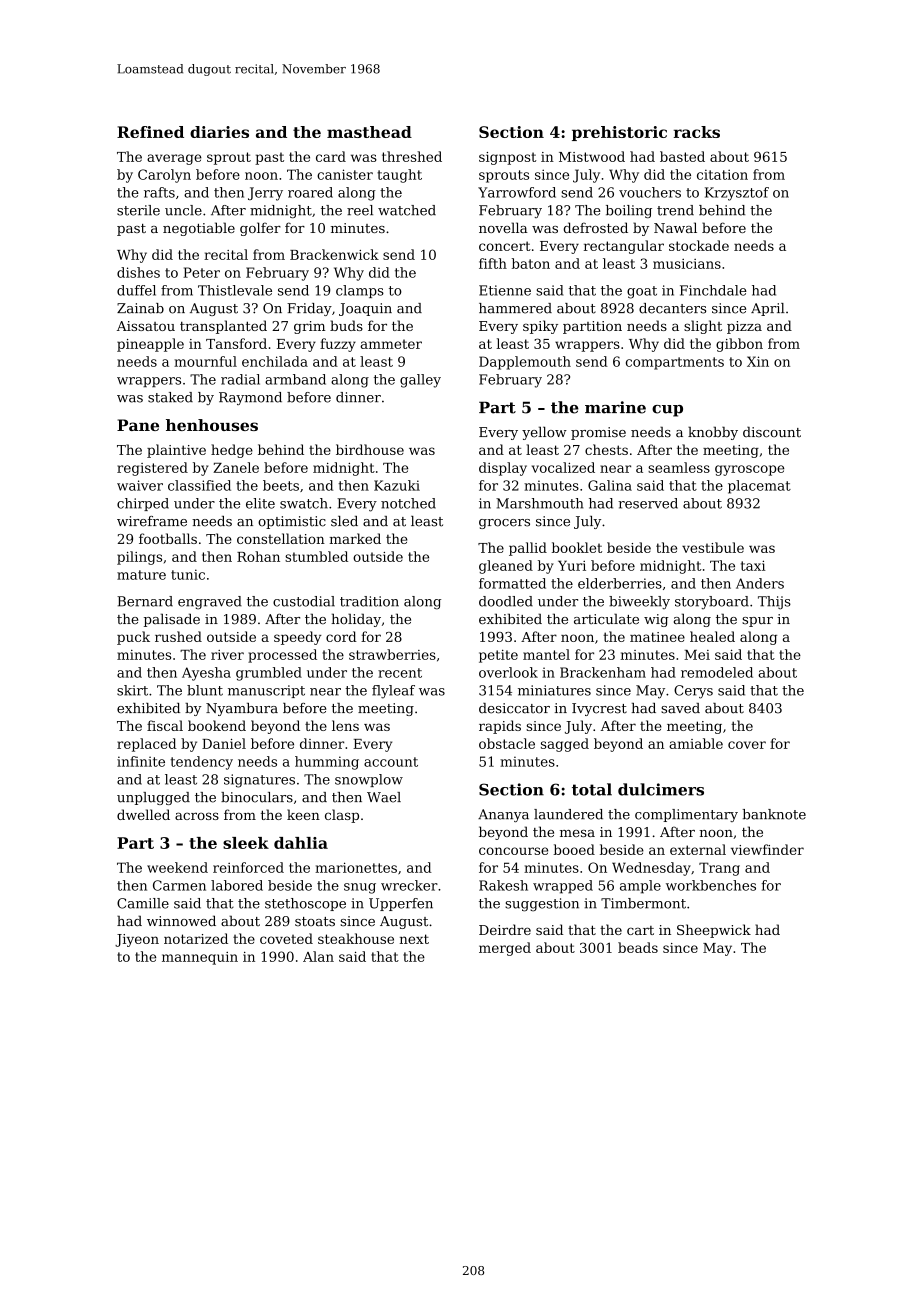 Image resolution: width=924 pixels, height=1308 pixels. Describe the element at coordinates (648, 503) in the screenshot. I see `reserved` at that location.
